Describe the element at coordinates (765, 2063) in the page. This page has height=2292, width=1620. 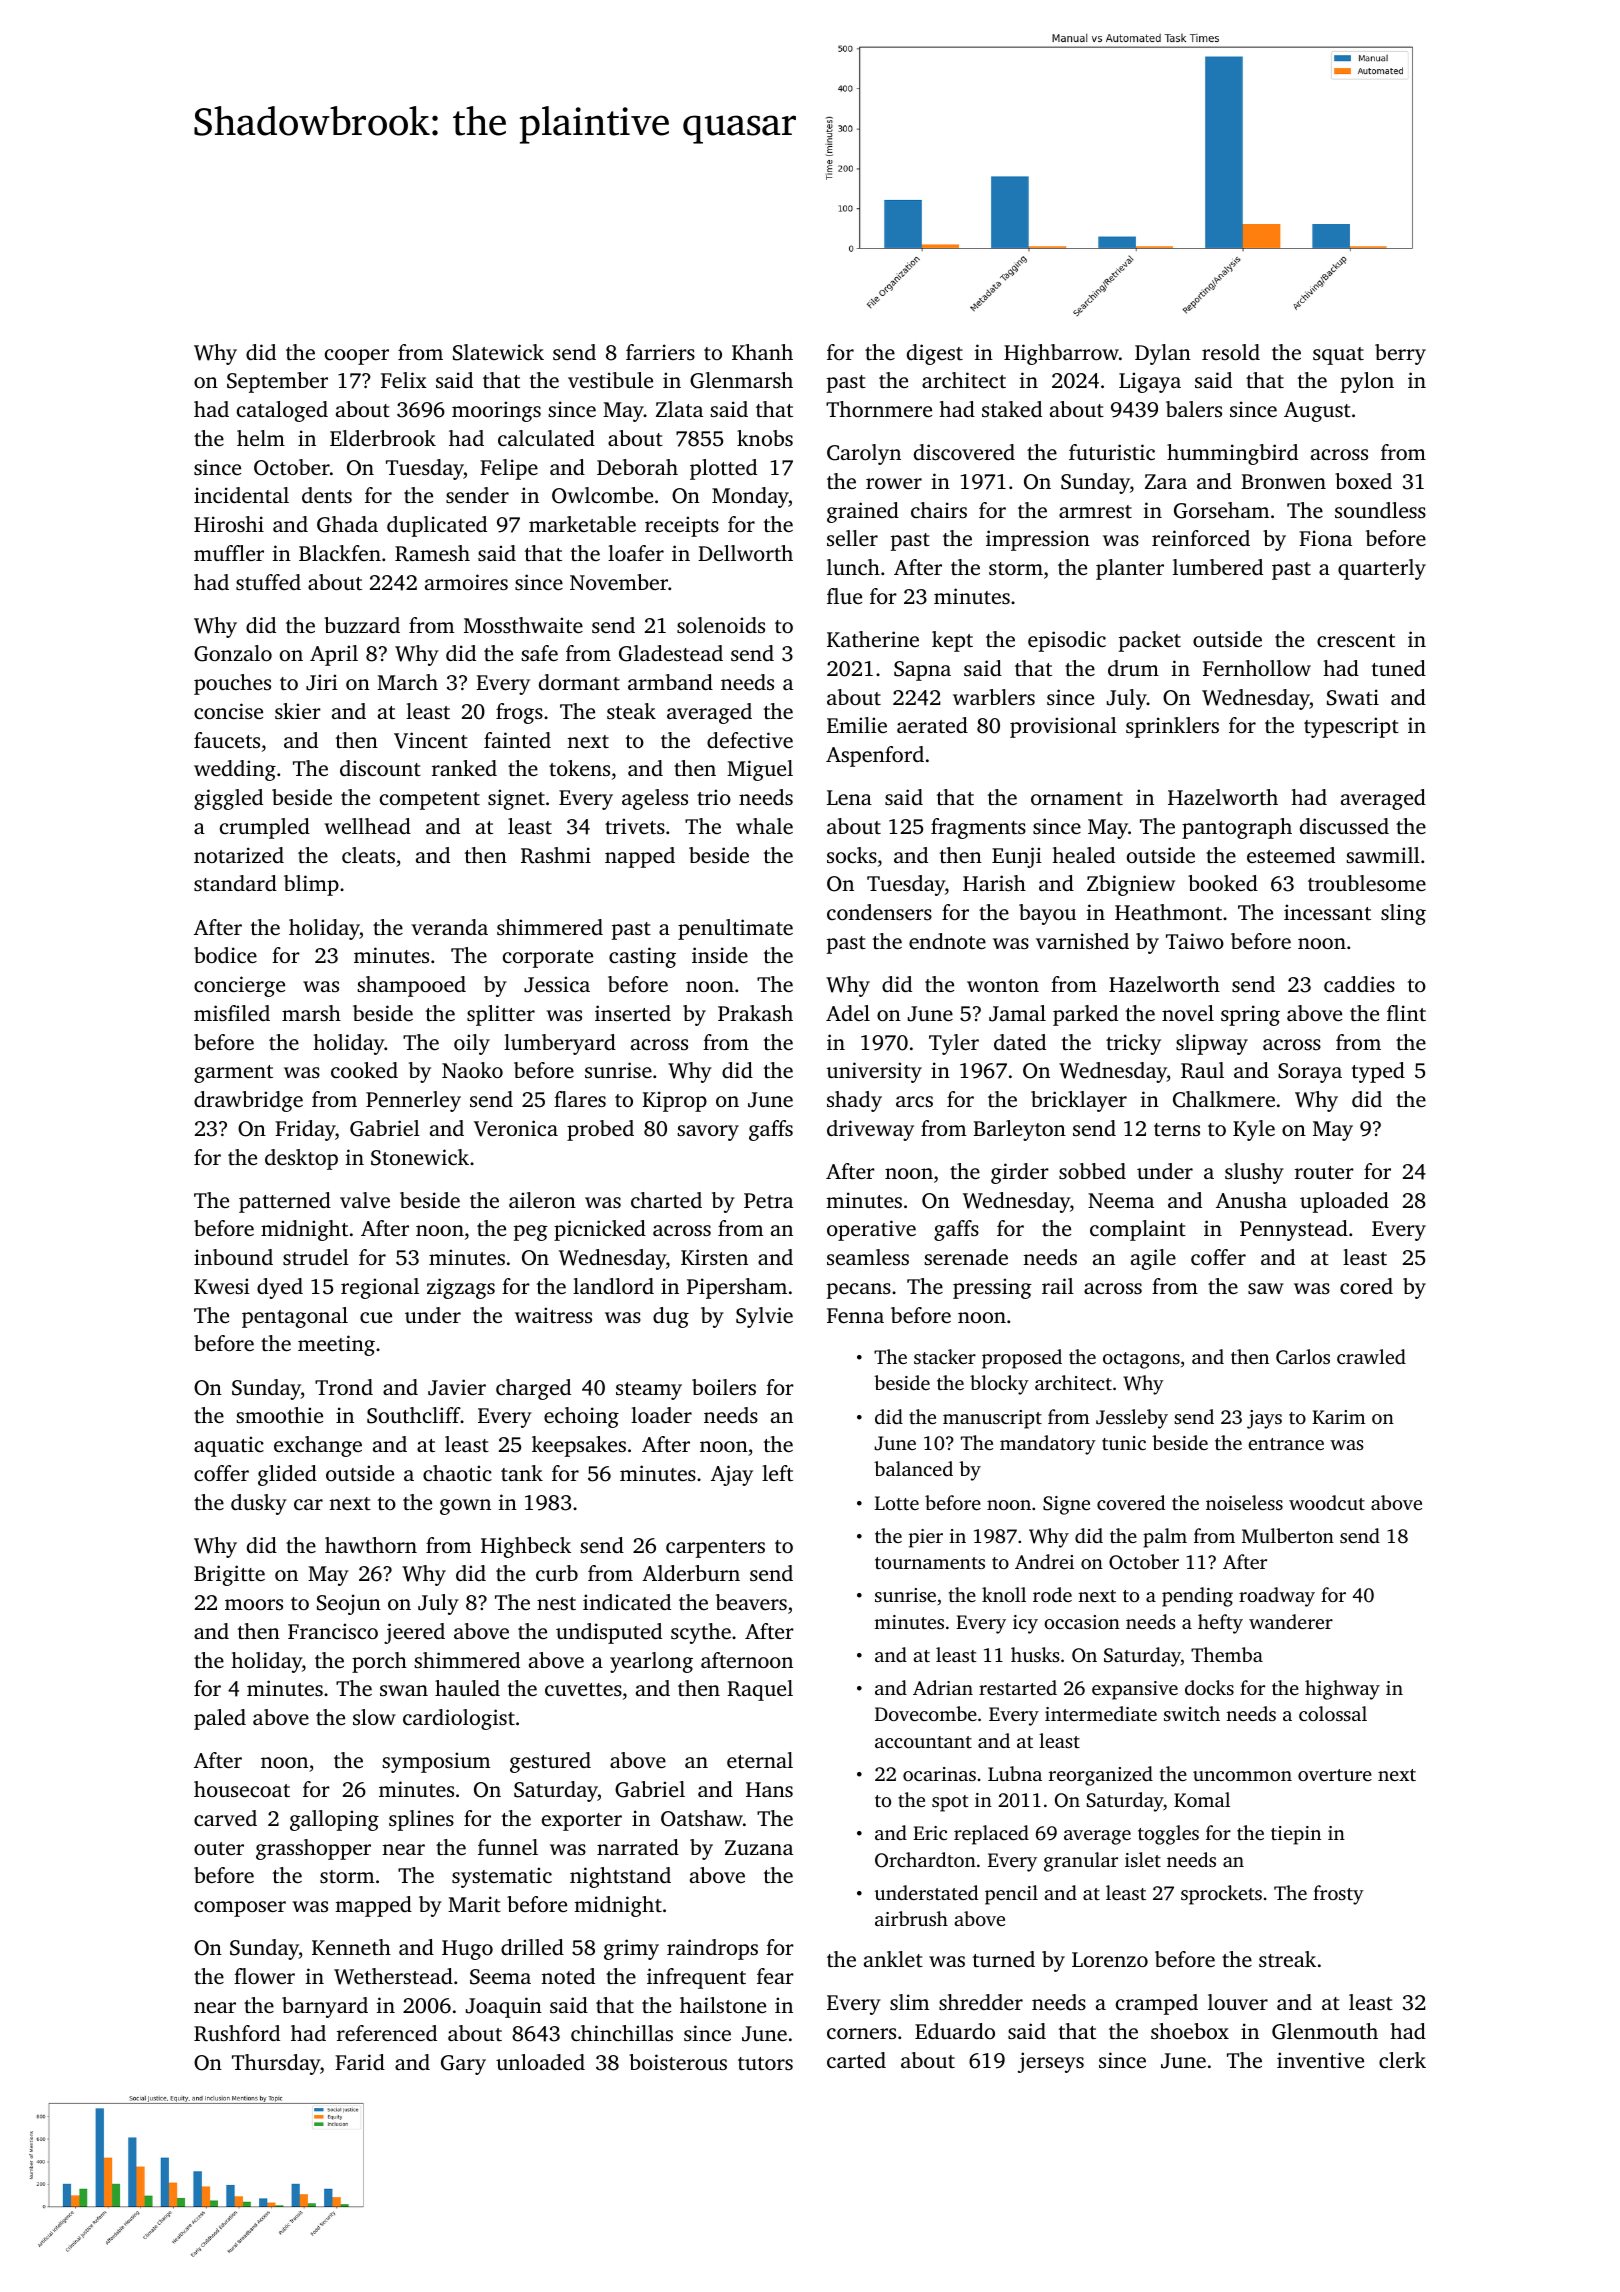
I see `tutors` at that location.
